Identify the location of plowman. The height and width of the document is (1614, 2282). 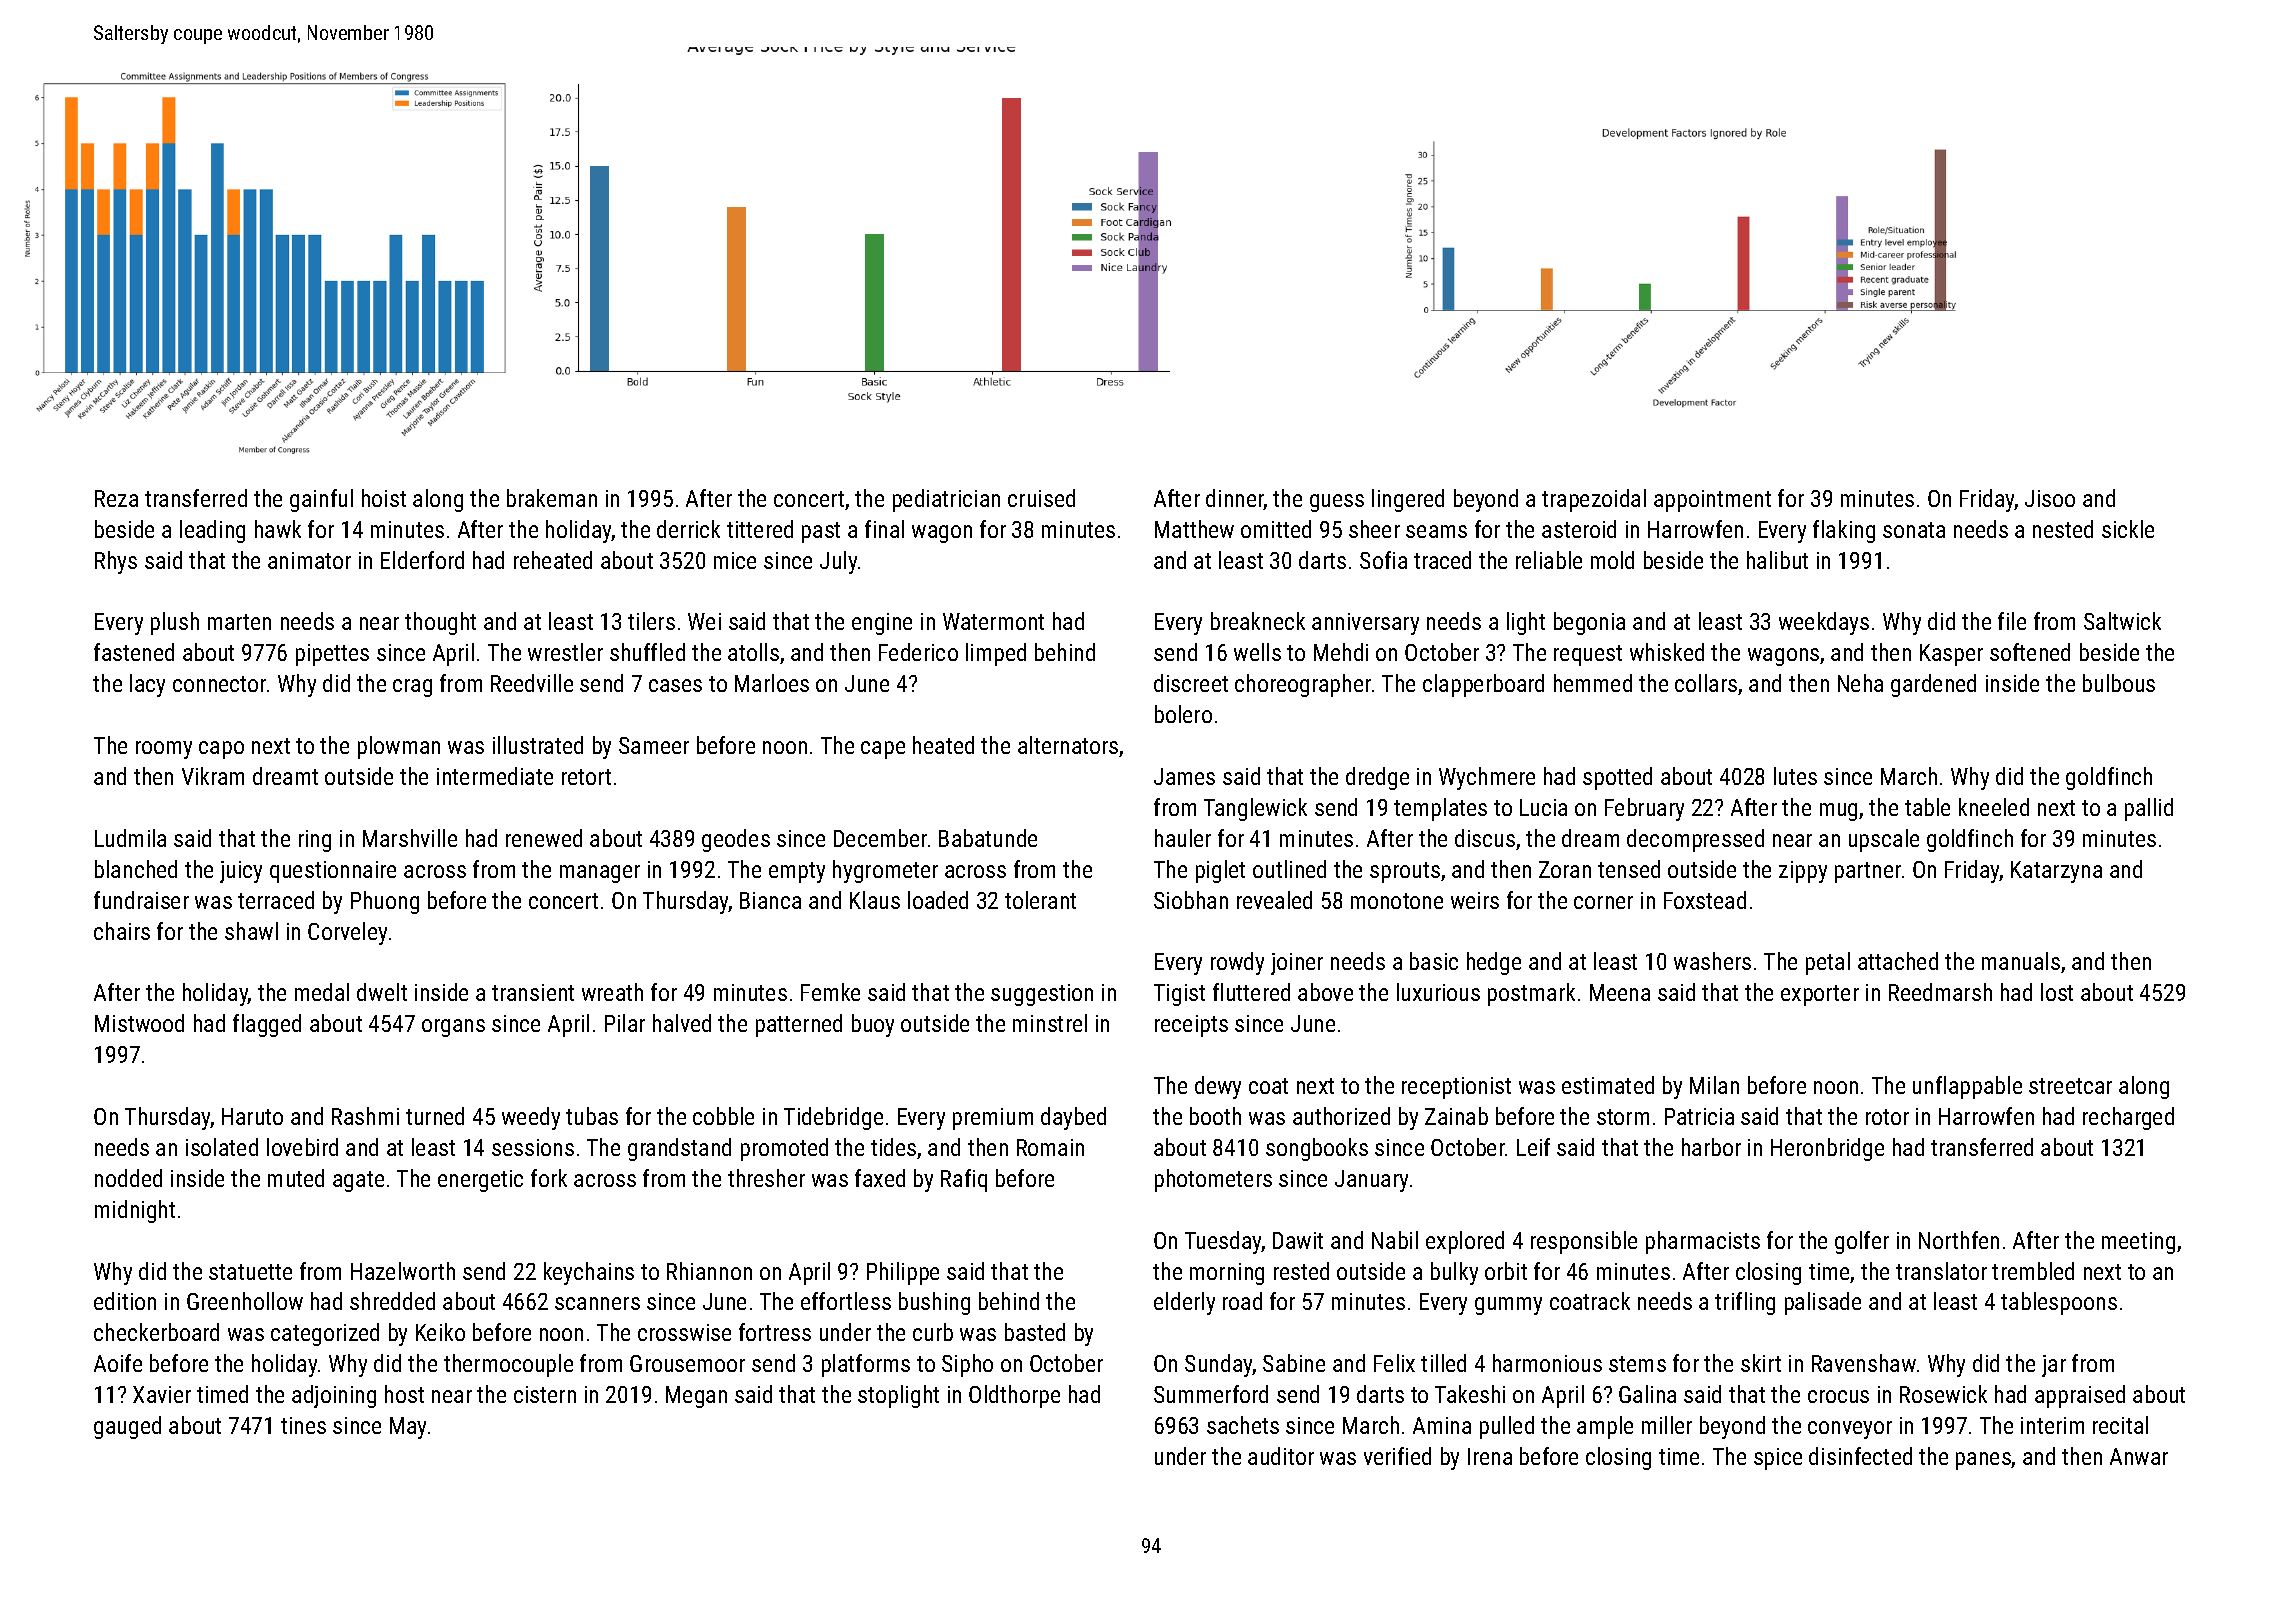
(399, 747).
